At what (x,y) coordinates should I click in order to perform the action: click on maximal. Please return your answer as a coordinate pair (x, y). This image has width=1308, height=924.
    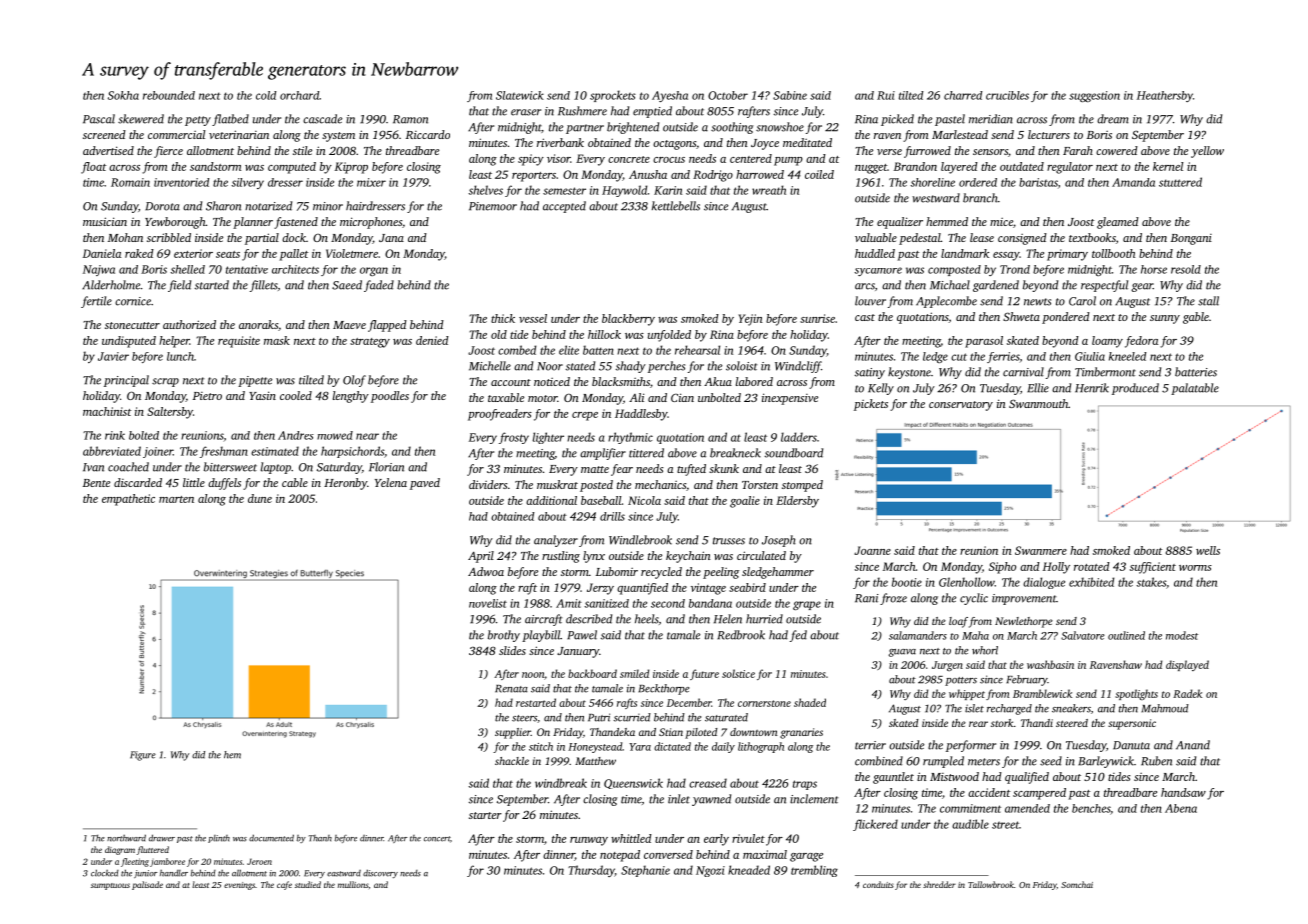
    Looking at the image, I should click on (765, 854).
